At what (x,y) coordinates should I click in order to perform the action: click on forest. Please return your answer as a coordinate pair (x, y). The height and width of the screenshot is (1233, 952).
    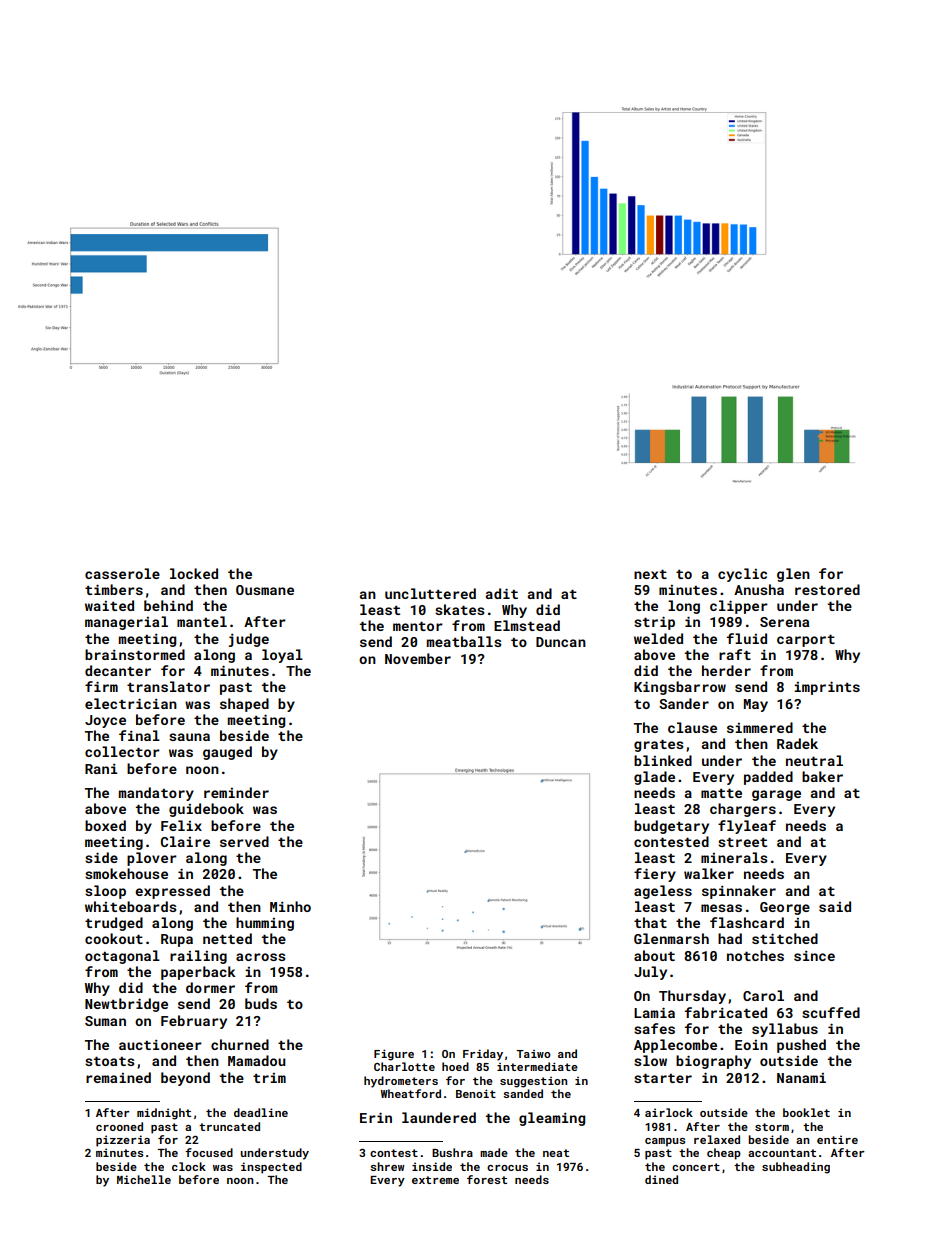
    Looking at the image, I should click on (487, 1179).
